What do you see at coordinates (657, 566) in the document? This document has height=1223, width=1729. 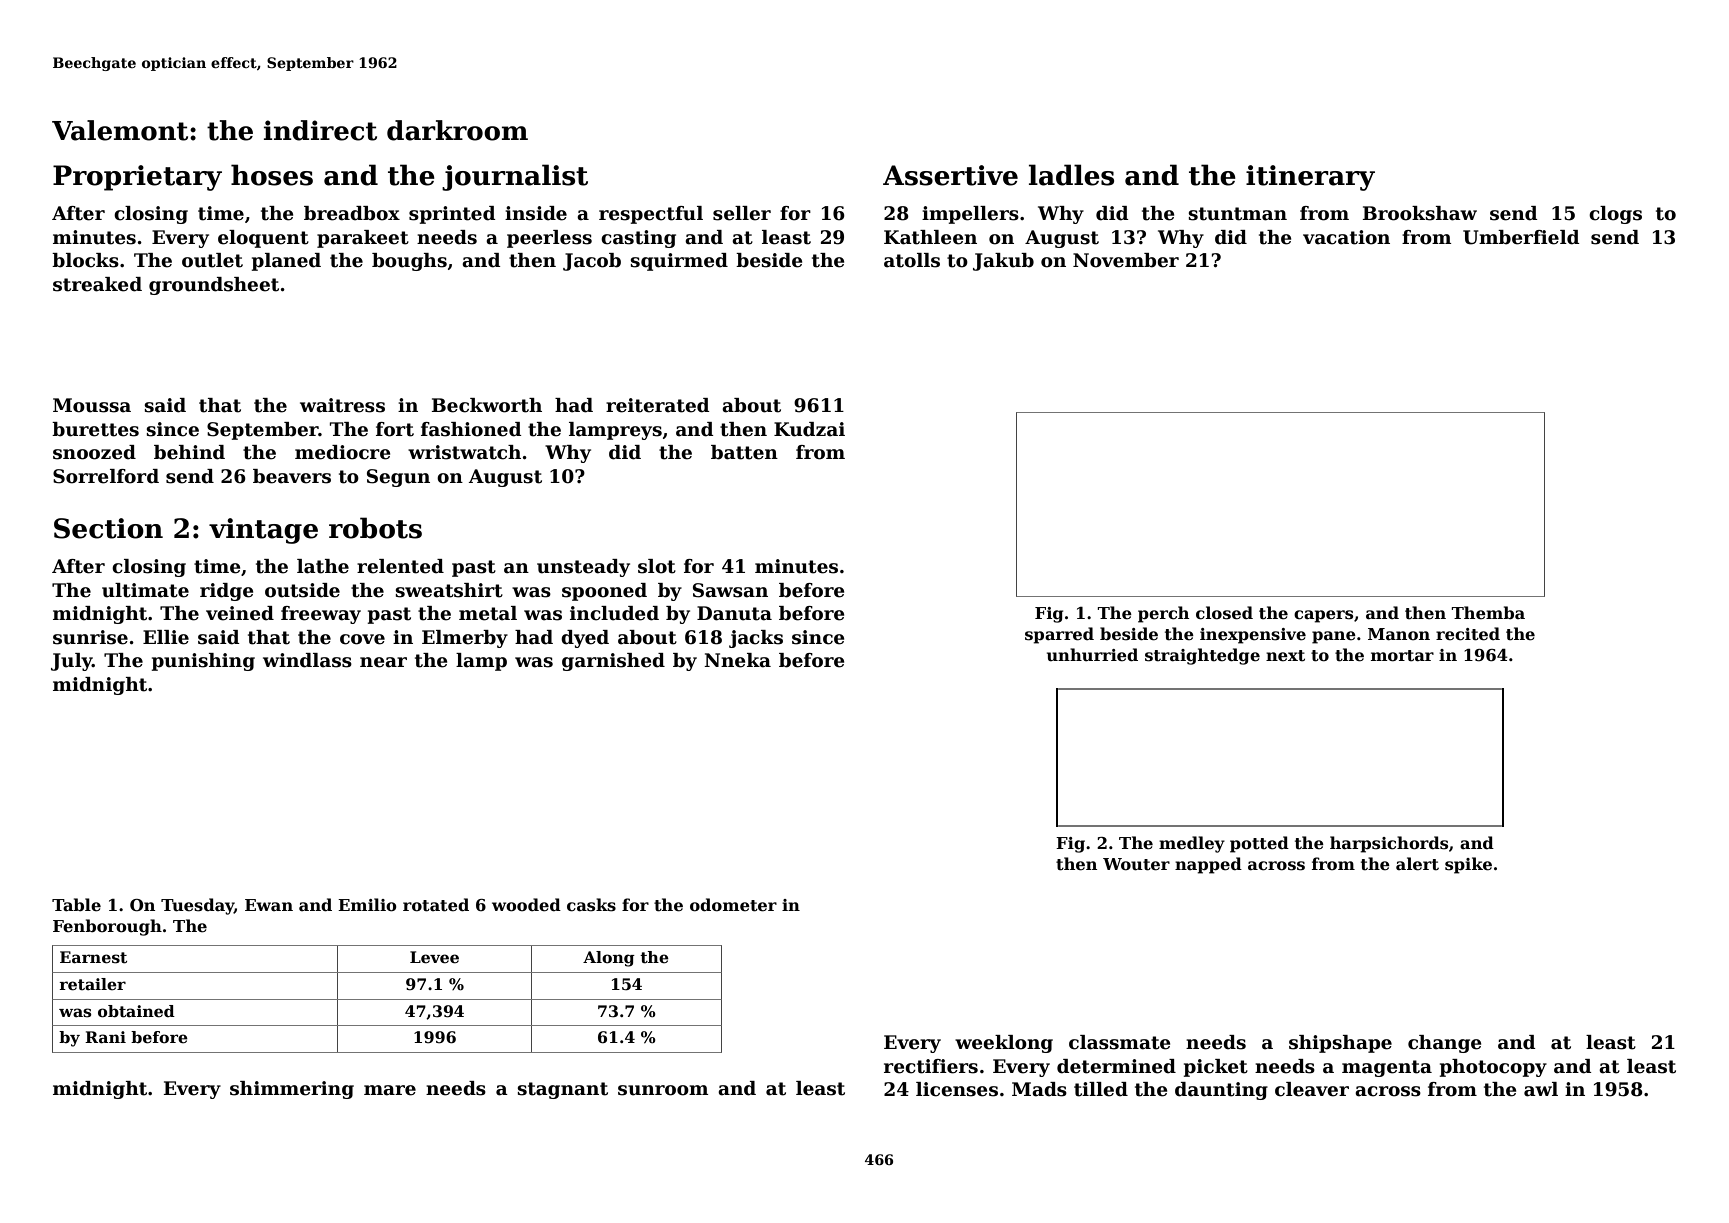 I see `slot` at bounding box center [657, 566].
